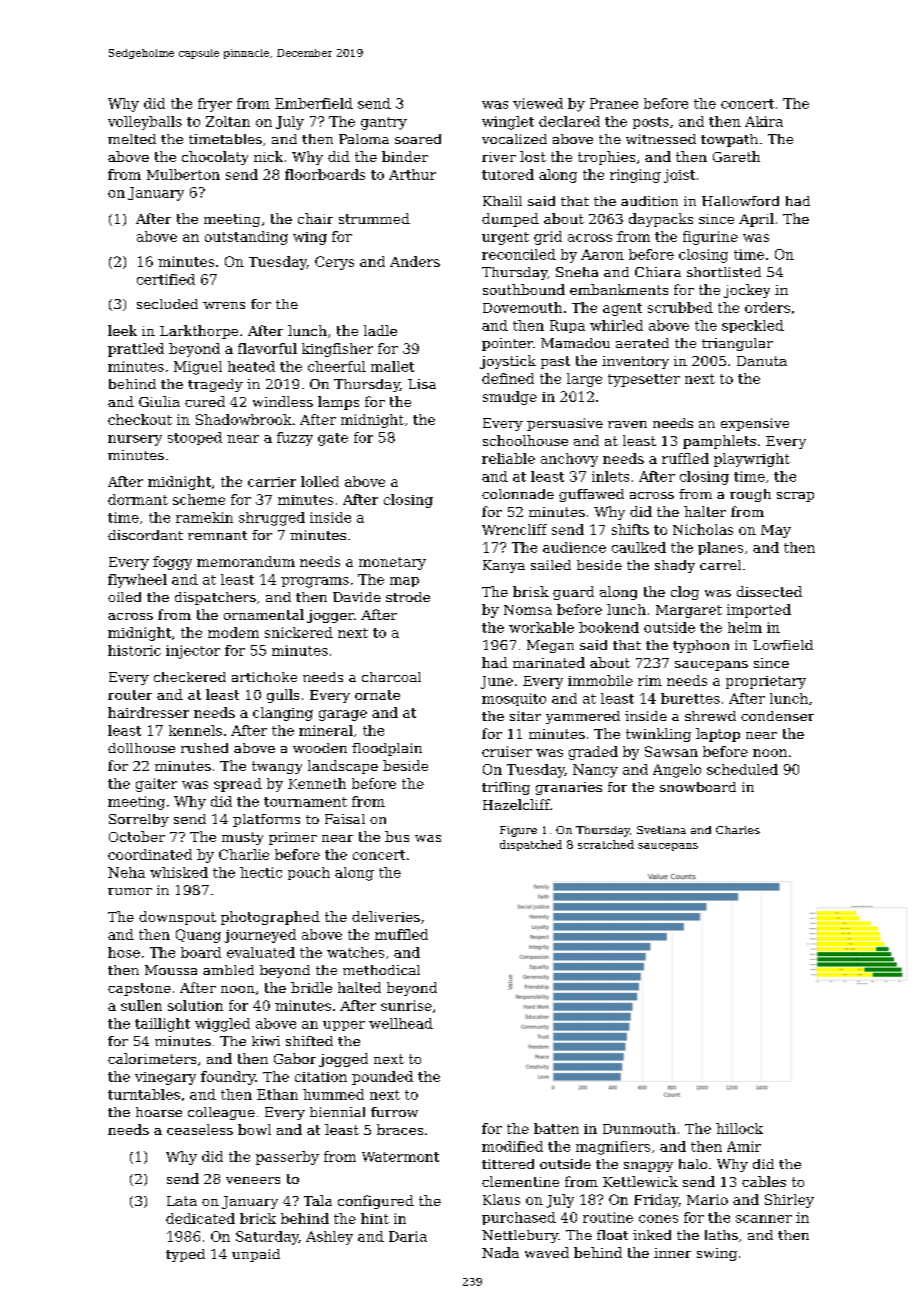  What do you see at coordinates (256, 1255) in the document?
I see `unpaid` at bounding box center [256, 1255].
